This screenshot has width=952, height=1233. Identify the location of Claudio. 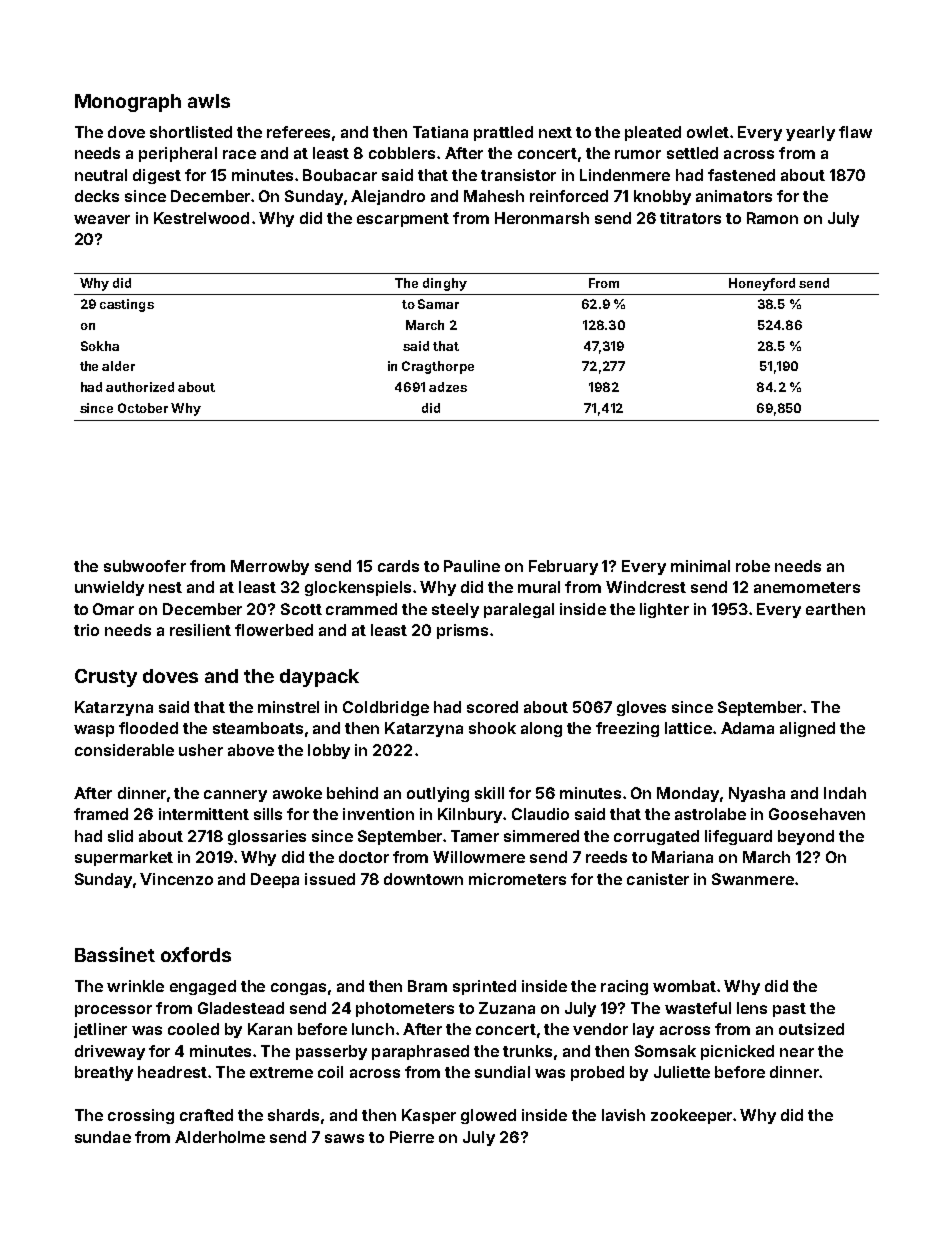
(540, 814).
